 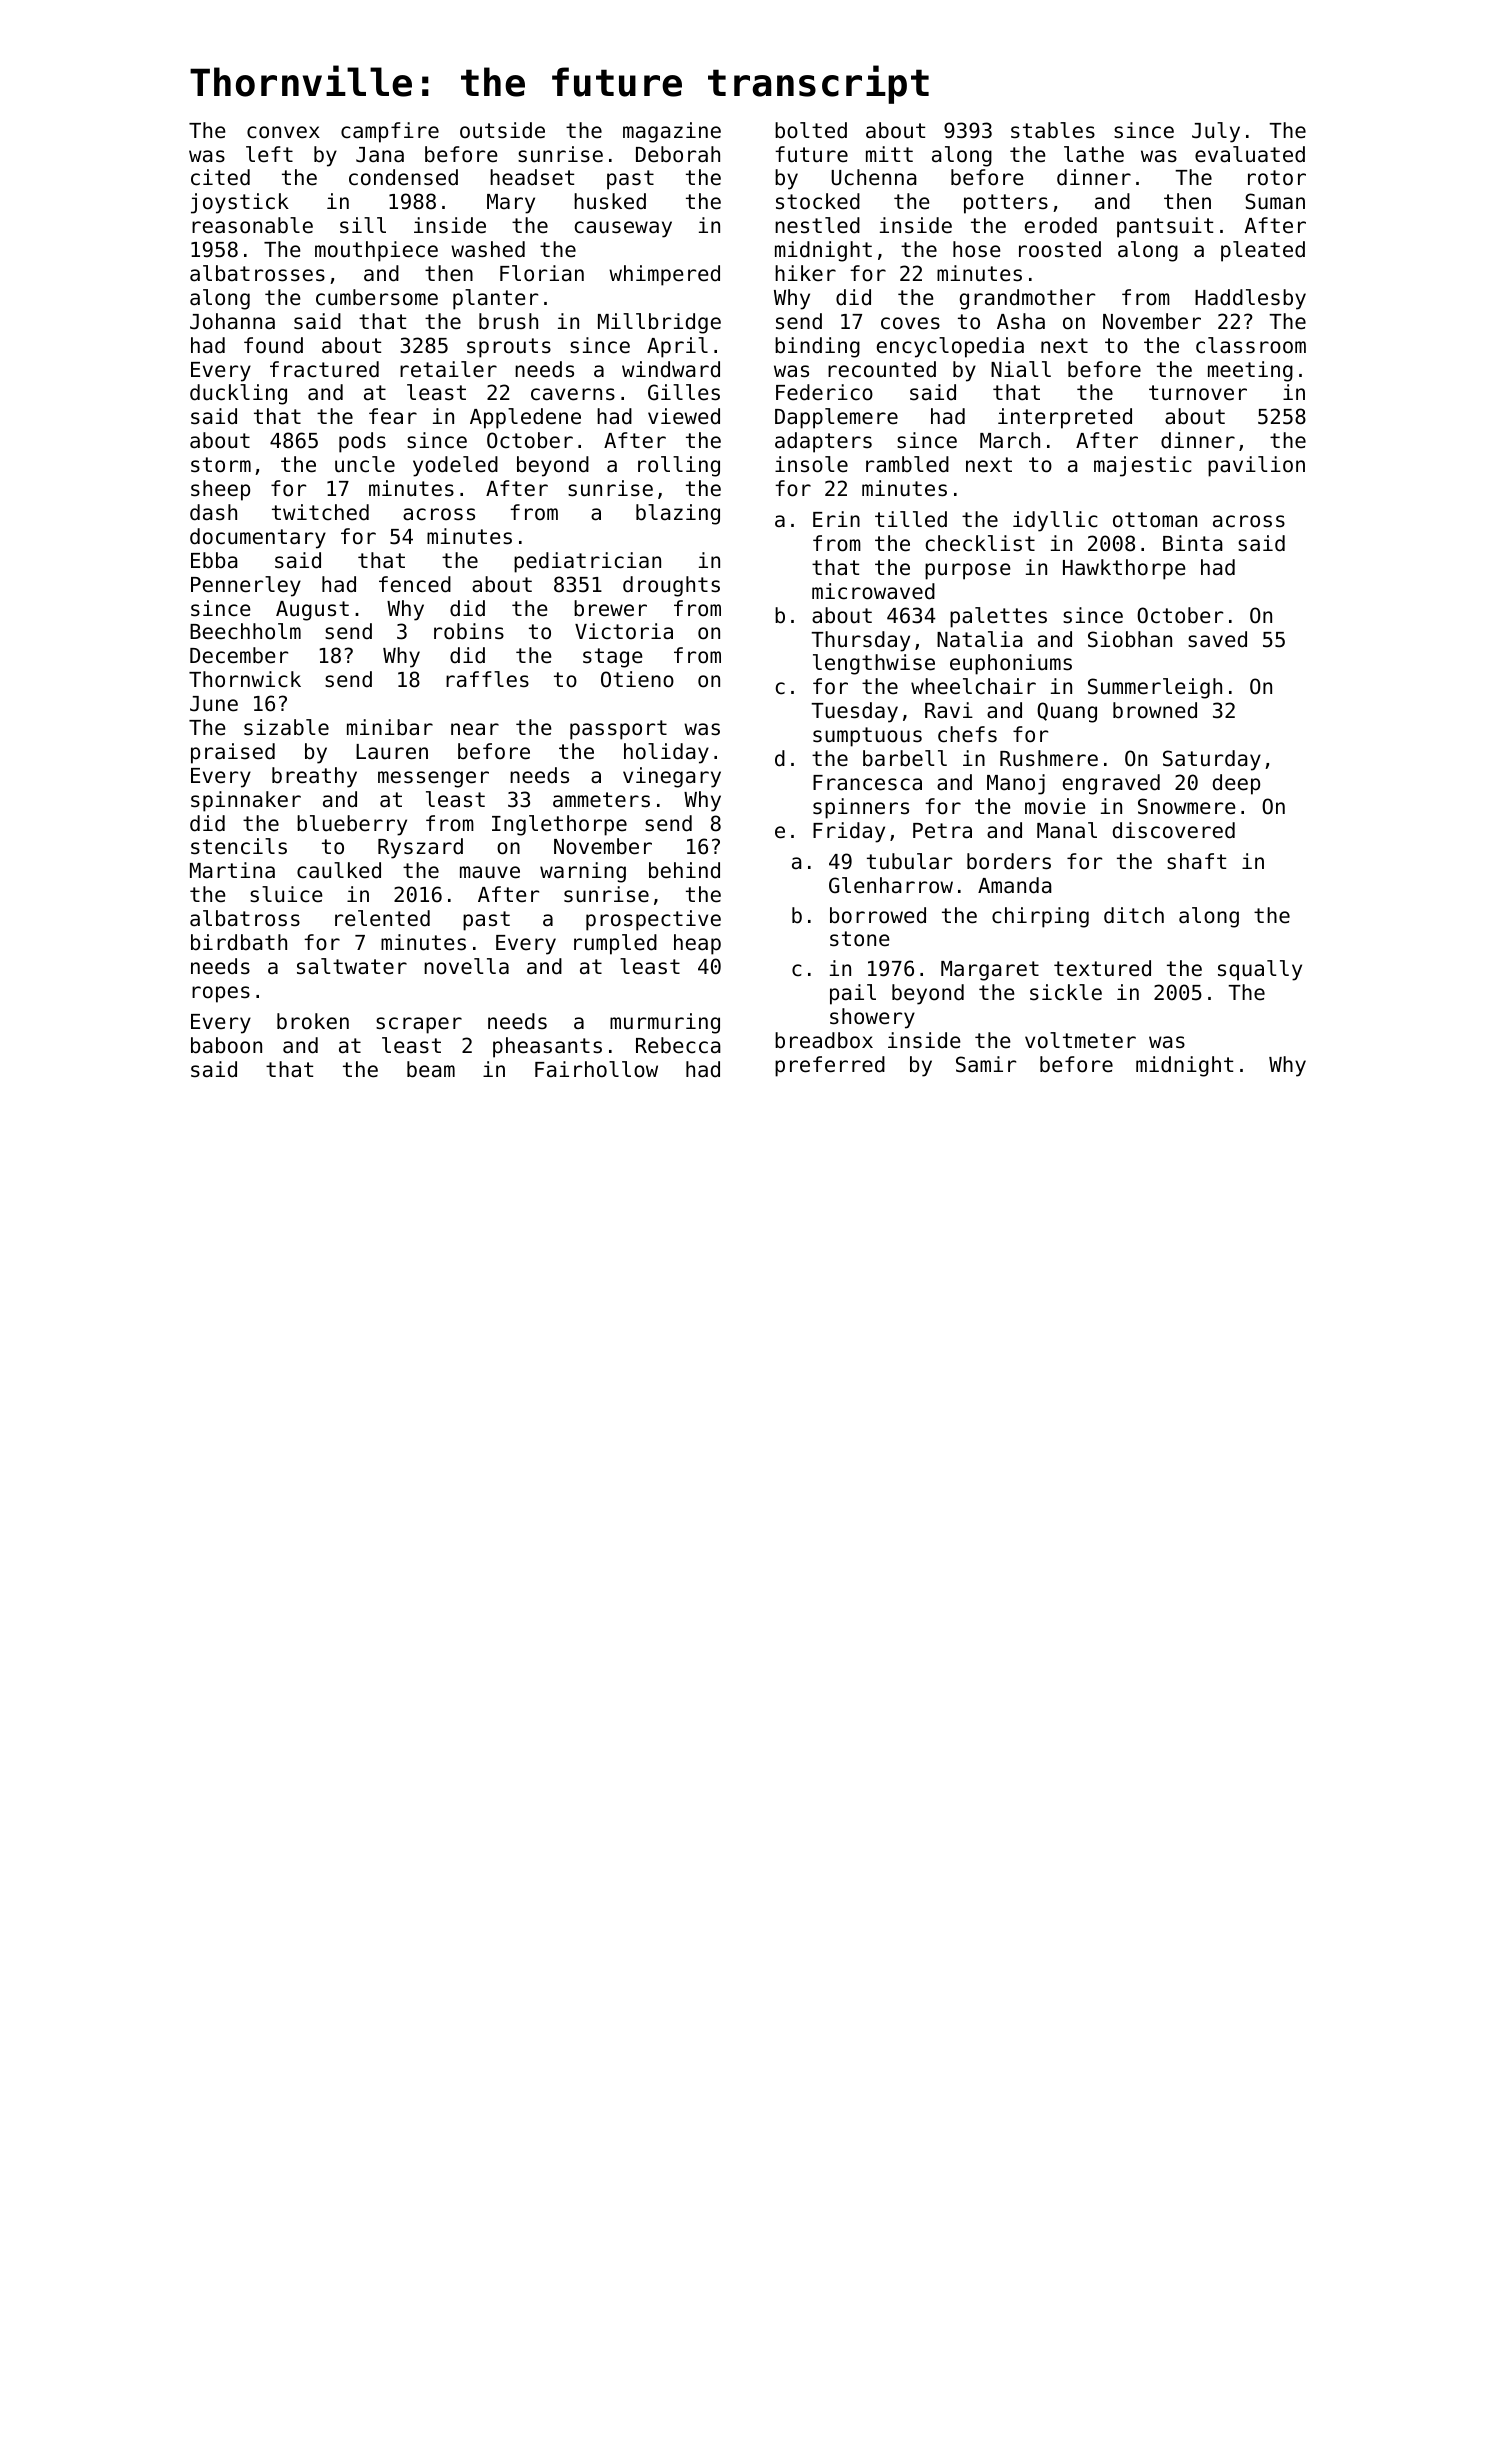 What do you see at coordinates (352, 966) in the image?
I see `saltwater` at bounding box center [352, 966].
